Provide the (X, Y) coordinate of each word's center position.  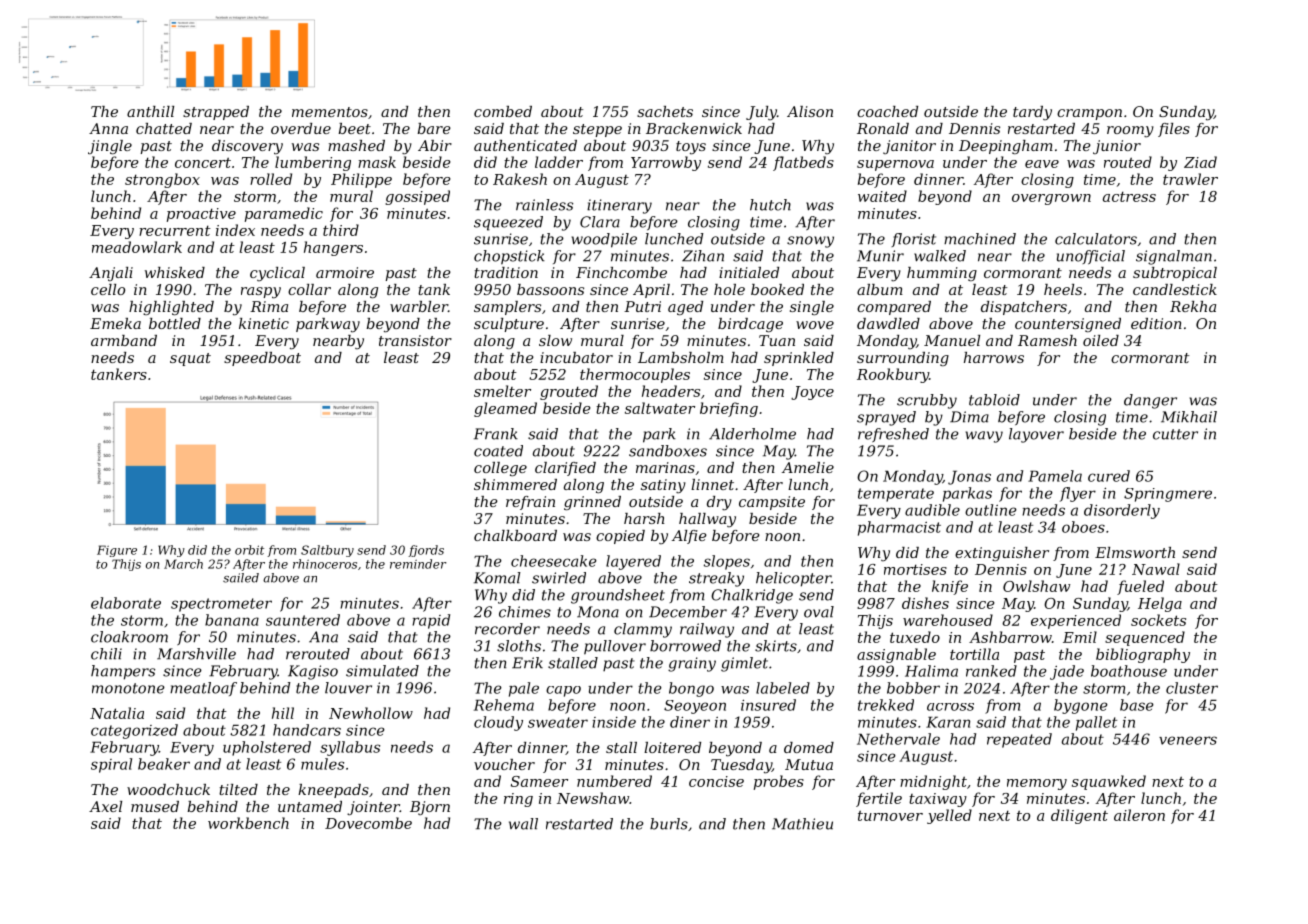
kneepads (333, 791)
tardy (1032, 113)
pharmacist (899, 528)
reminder (418, 564)
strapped (216, 113)
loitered (672, 747)
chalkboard (515, 535)
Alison (810, 111)
